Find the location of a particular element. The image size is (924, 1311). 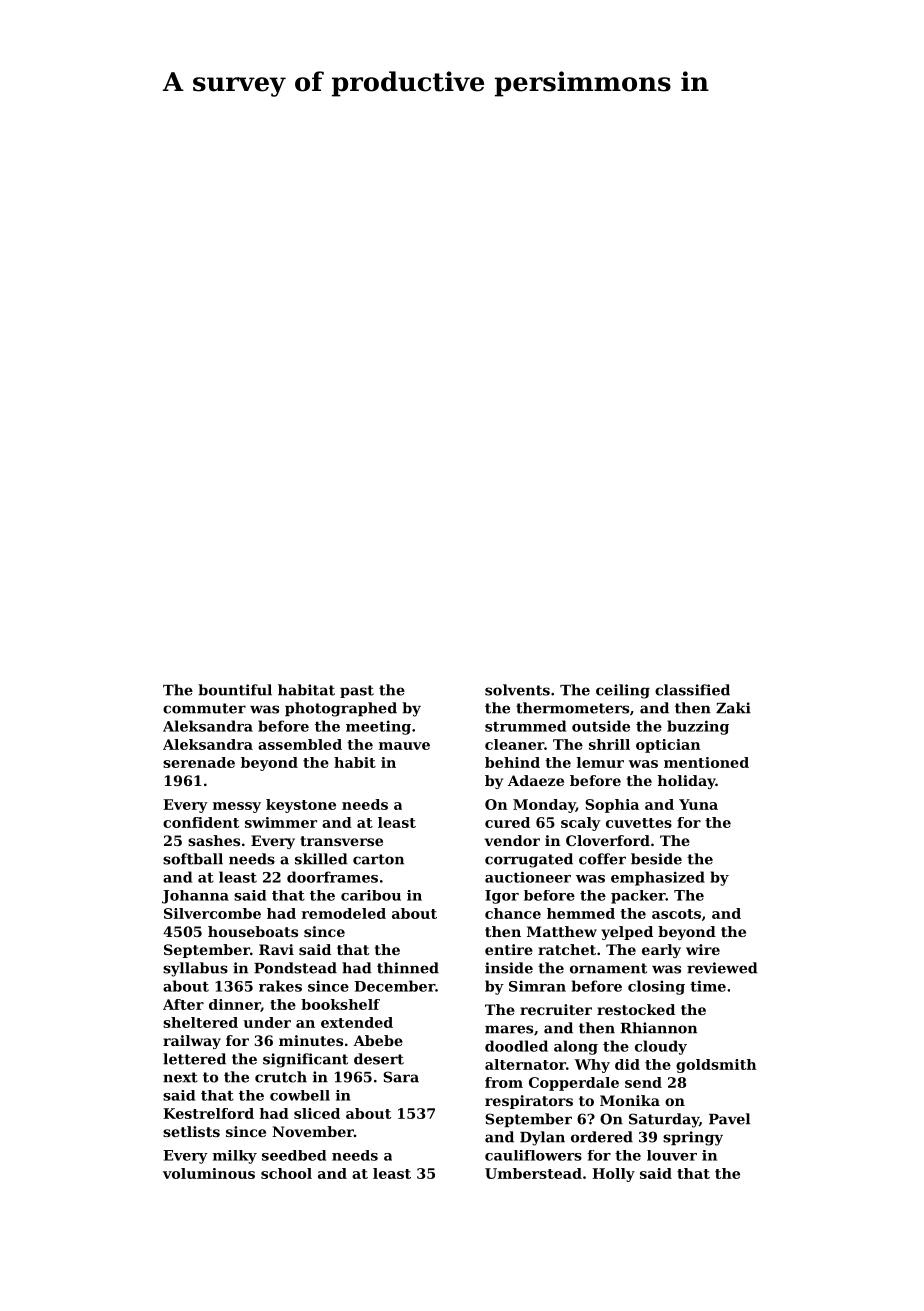

closing is located at coordinates (656, 987).
